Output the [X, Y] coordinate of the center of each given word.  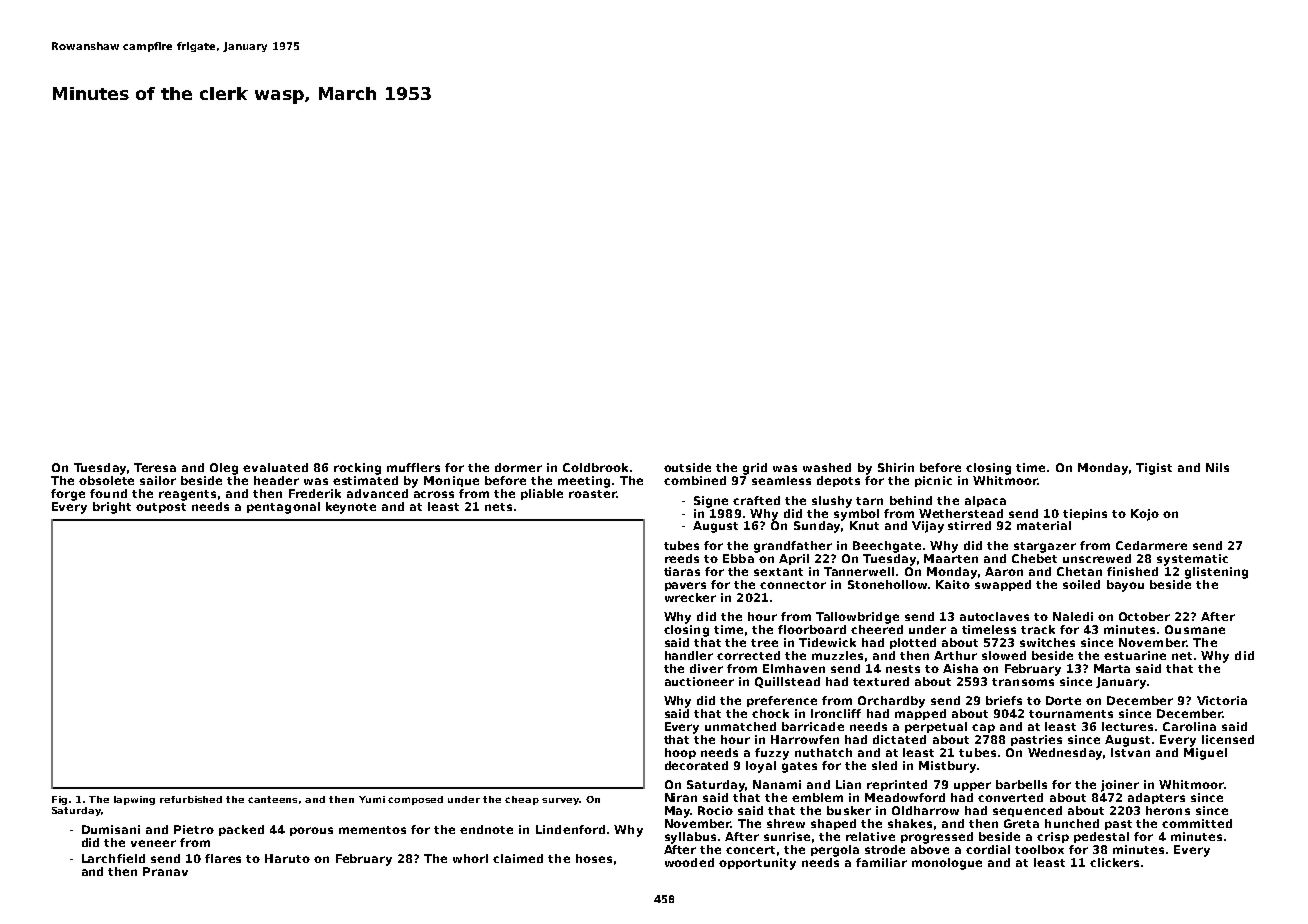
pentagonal [283, 508]
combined [695, 480]
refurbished [191, 799]
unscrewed [1097, 558]
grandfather [793, 547]
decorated [696, 765]
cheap [522, 800]
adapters [1156, 798]
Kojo [1145, 515]
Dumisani [111, 829]
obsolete [106, 480]
